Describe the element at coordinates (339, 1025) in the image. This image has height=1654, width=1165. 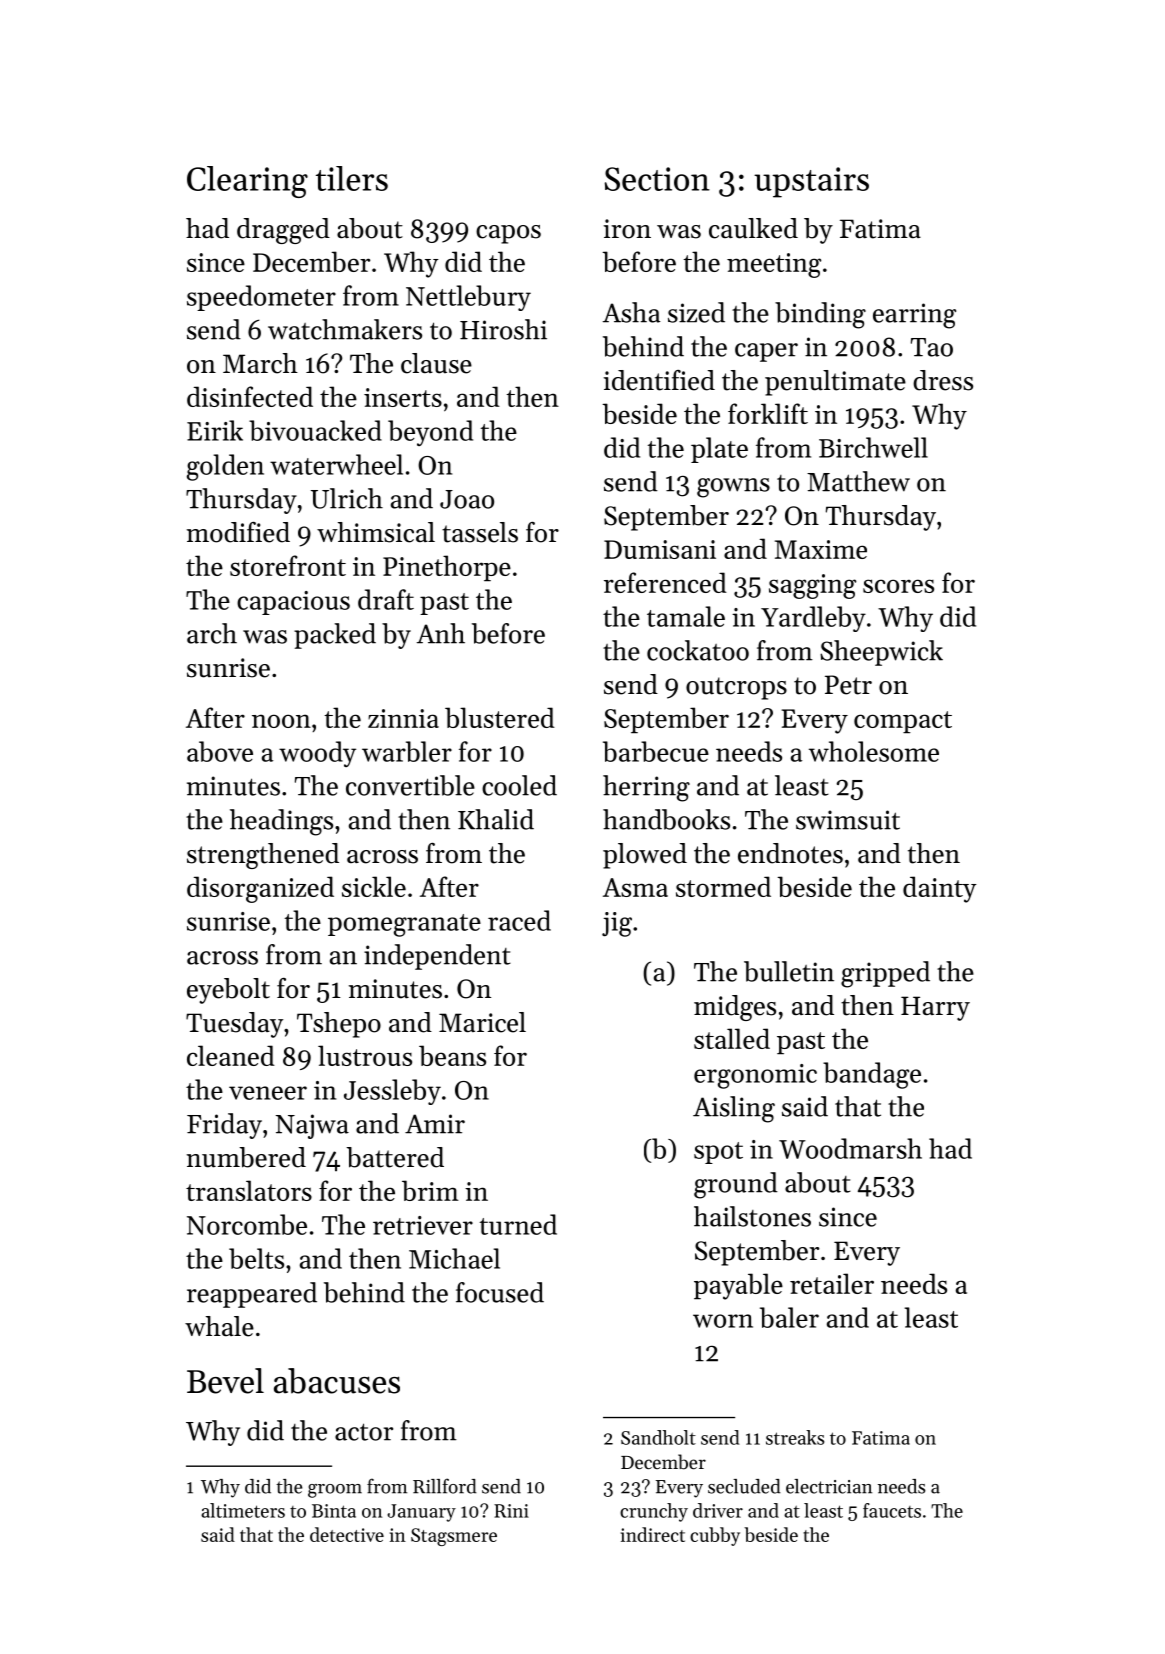
I see `Tshepo` at that location.
